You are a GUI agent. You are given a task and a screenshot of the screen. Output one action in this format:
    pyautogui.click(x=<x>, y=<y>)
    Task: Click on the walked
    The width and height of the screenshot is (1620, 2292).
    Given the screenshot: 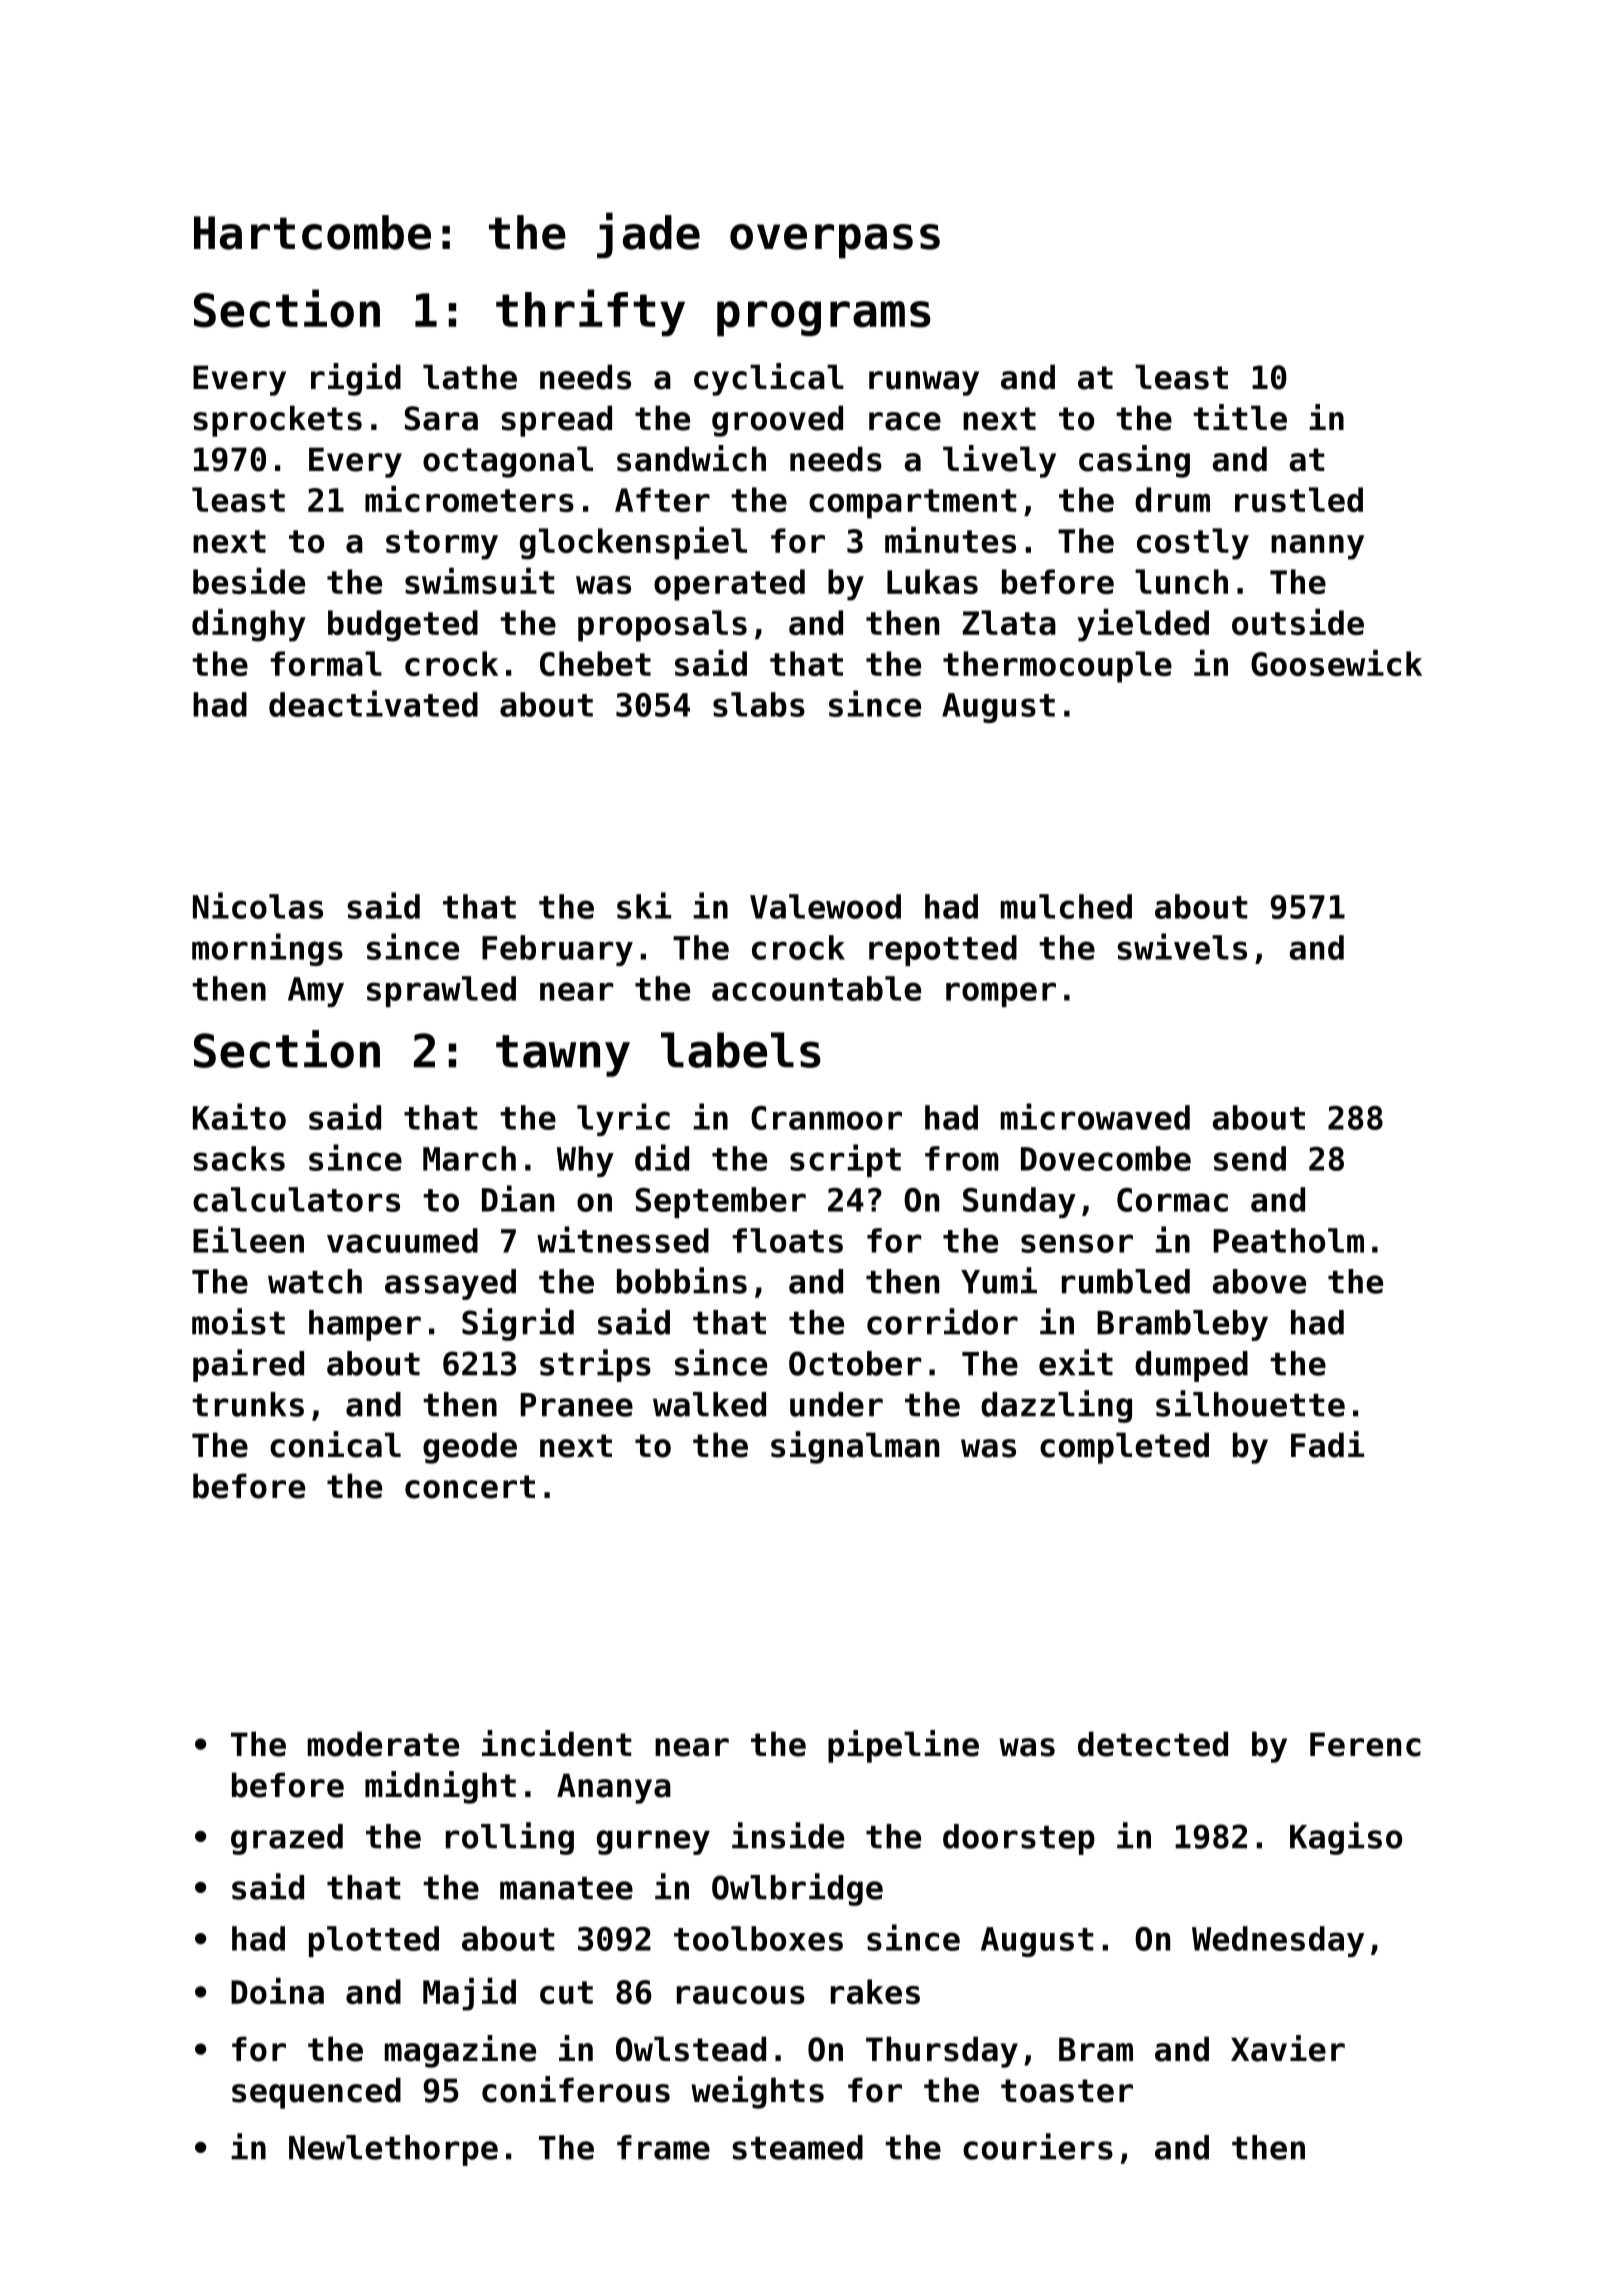 What is the action you would take?
    pyautogui.click(x=709, y=1404)
